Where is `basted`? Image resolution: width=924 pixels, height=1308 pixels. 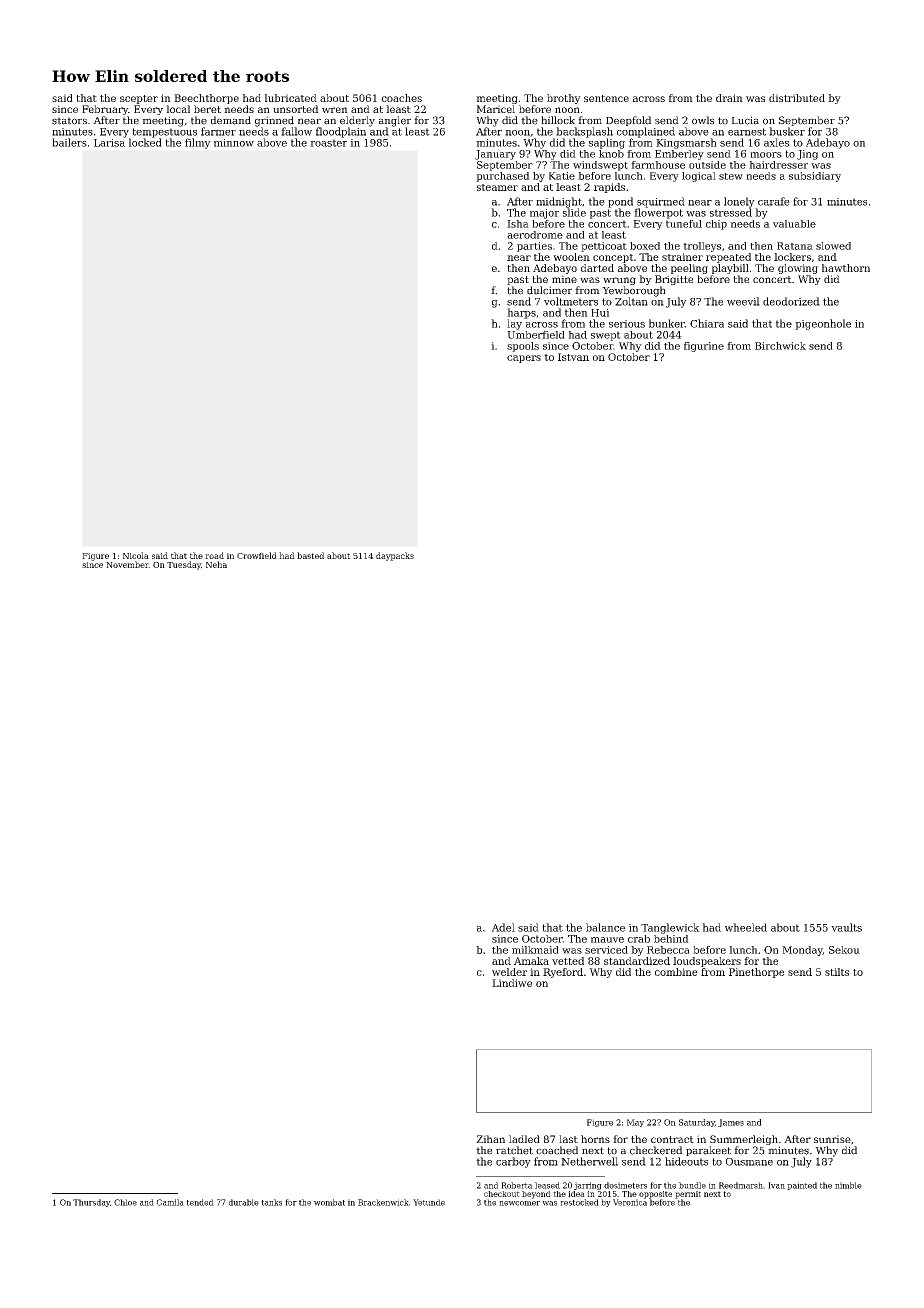 basted is located at coordinates (310, 555).
